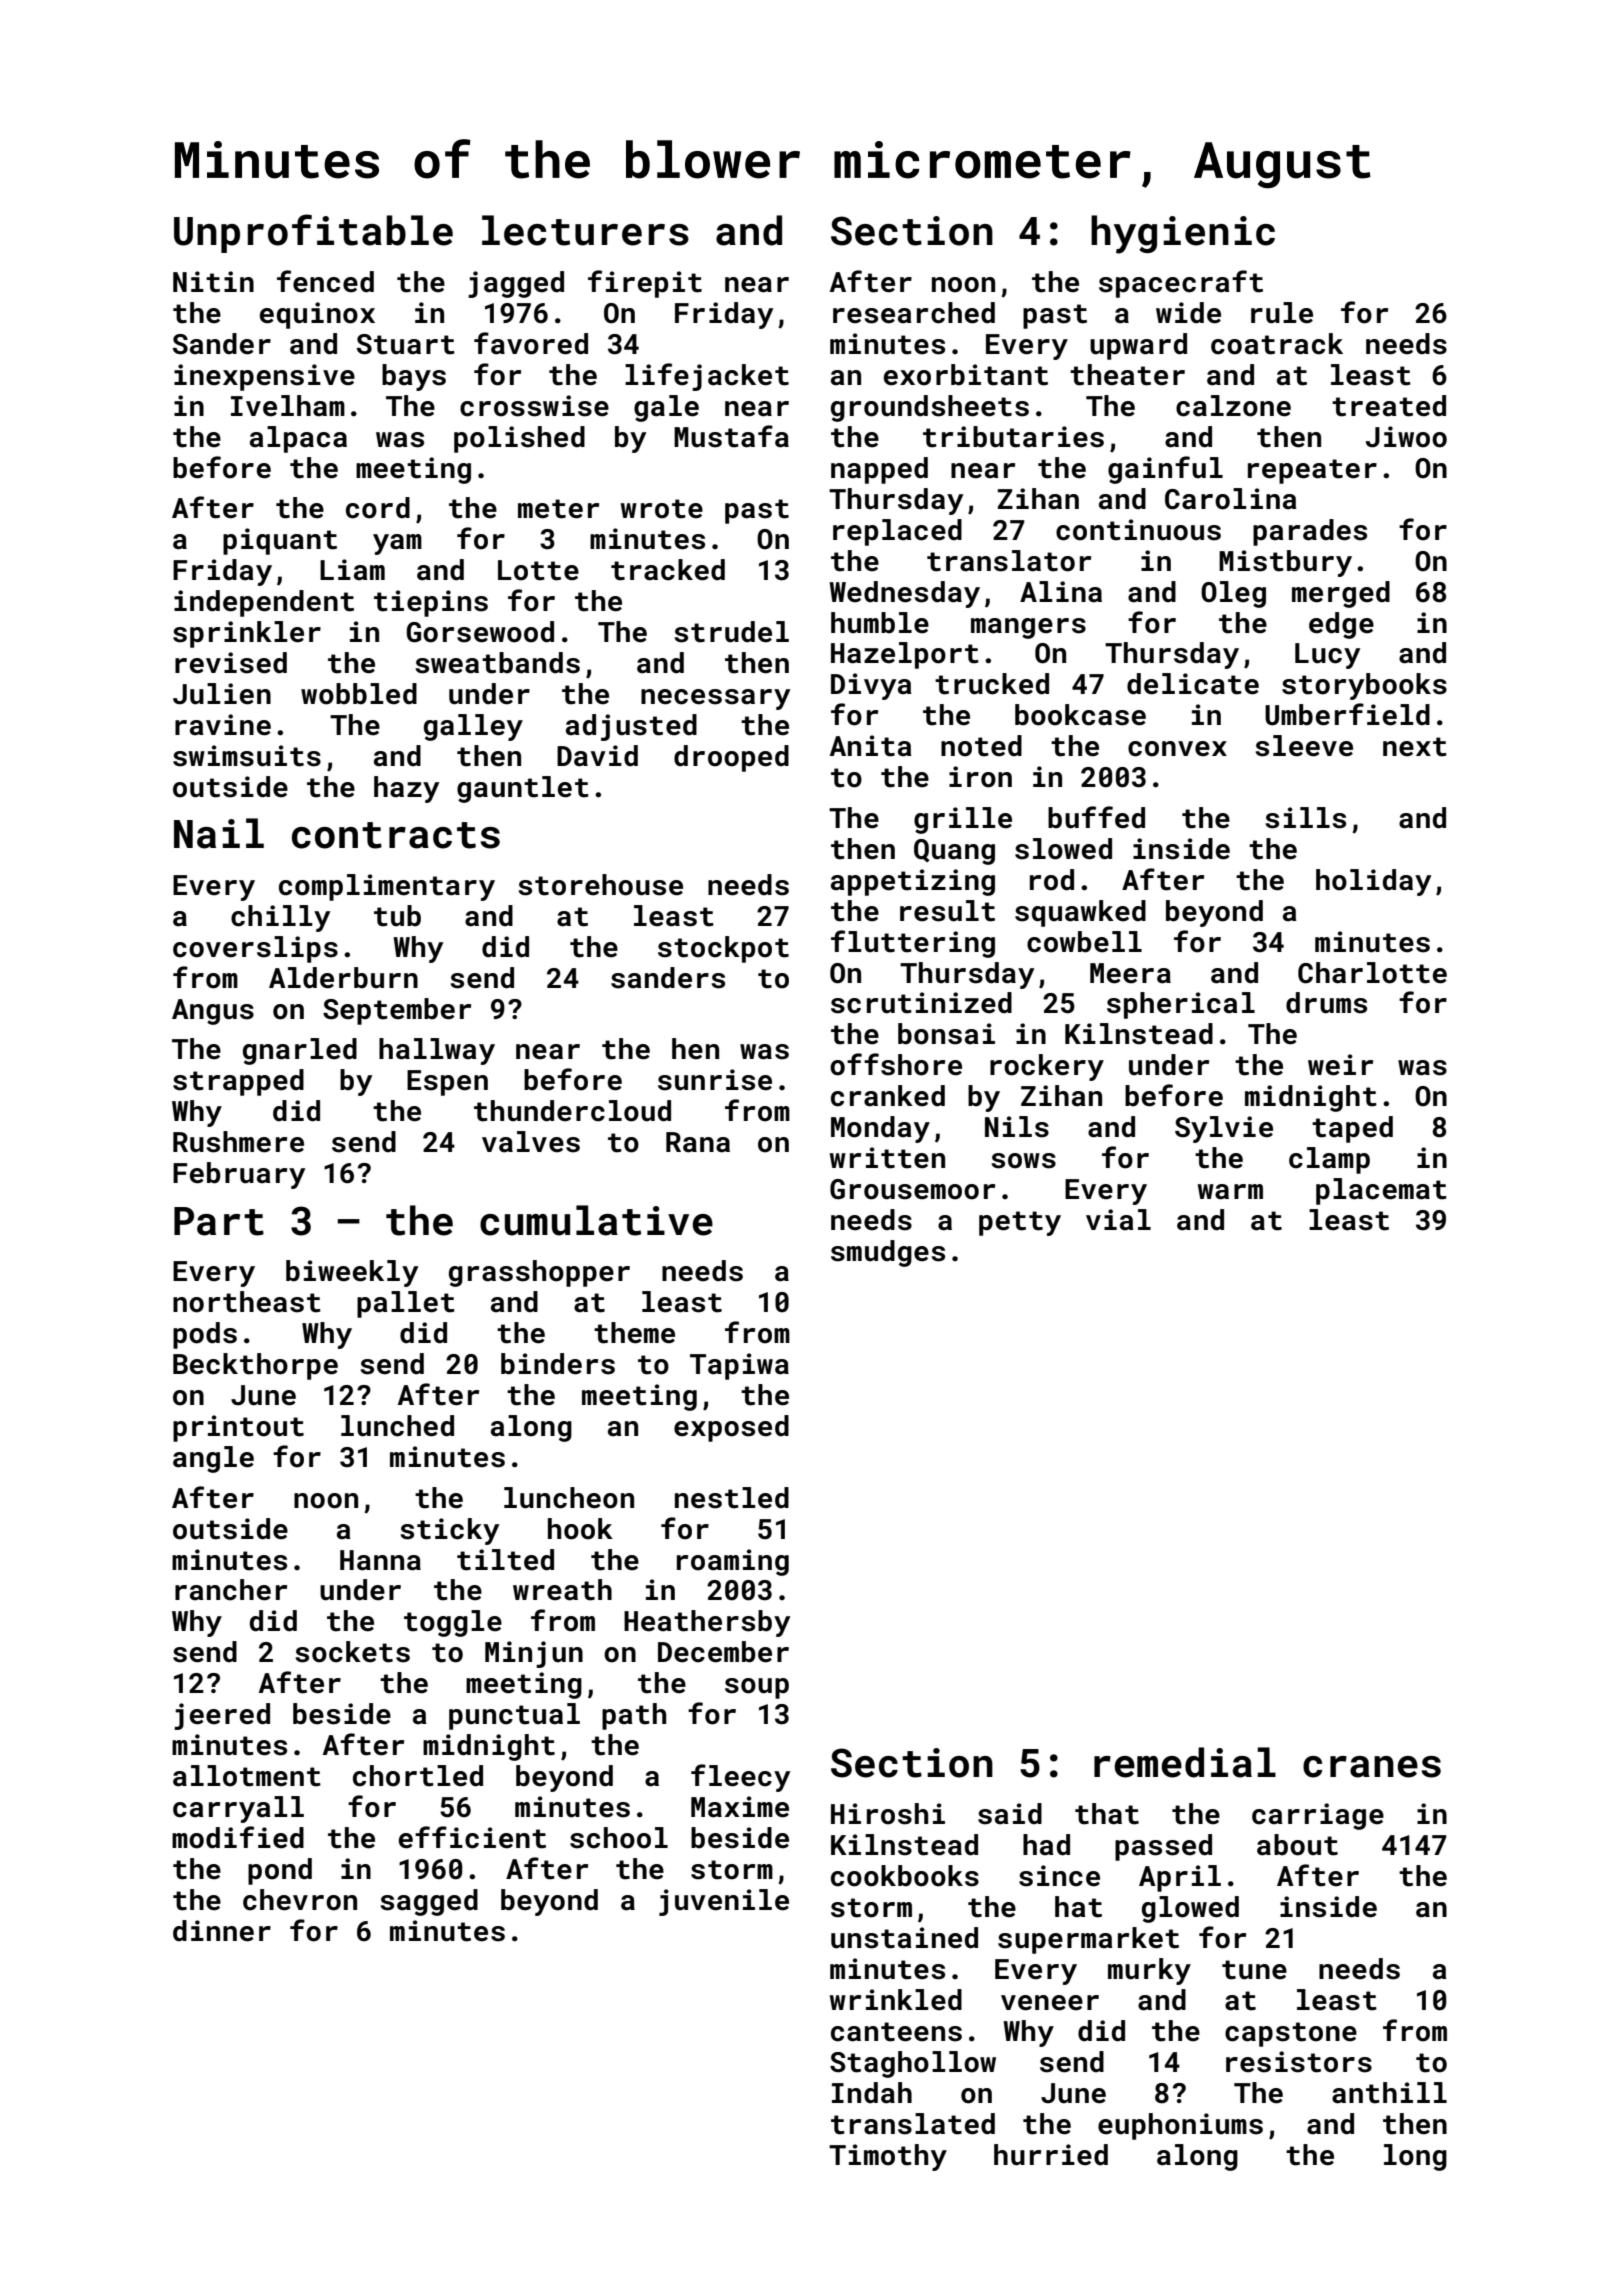 The image size is (1620, 2292). I want to click on Timothy, so click(888, 2157).
